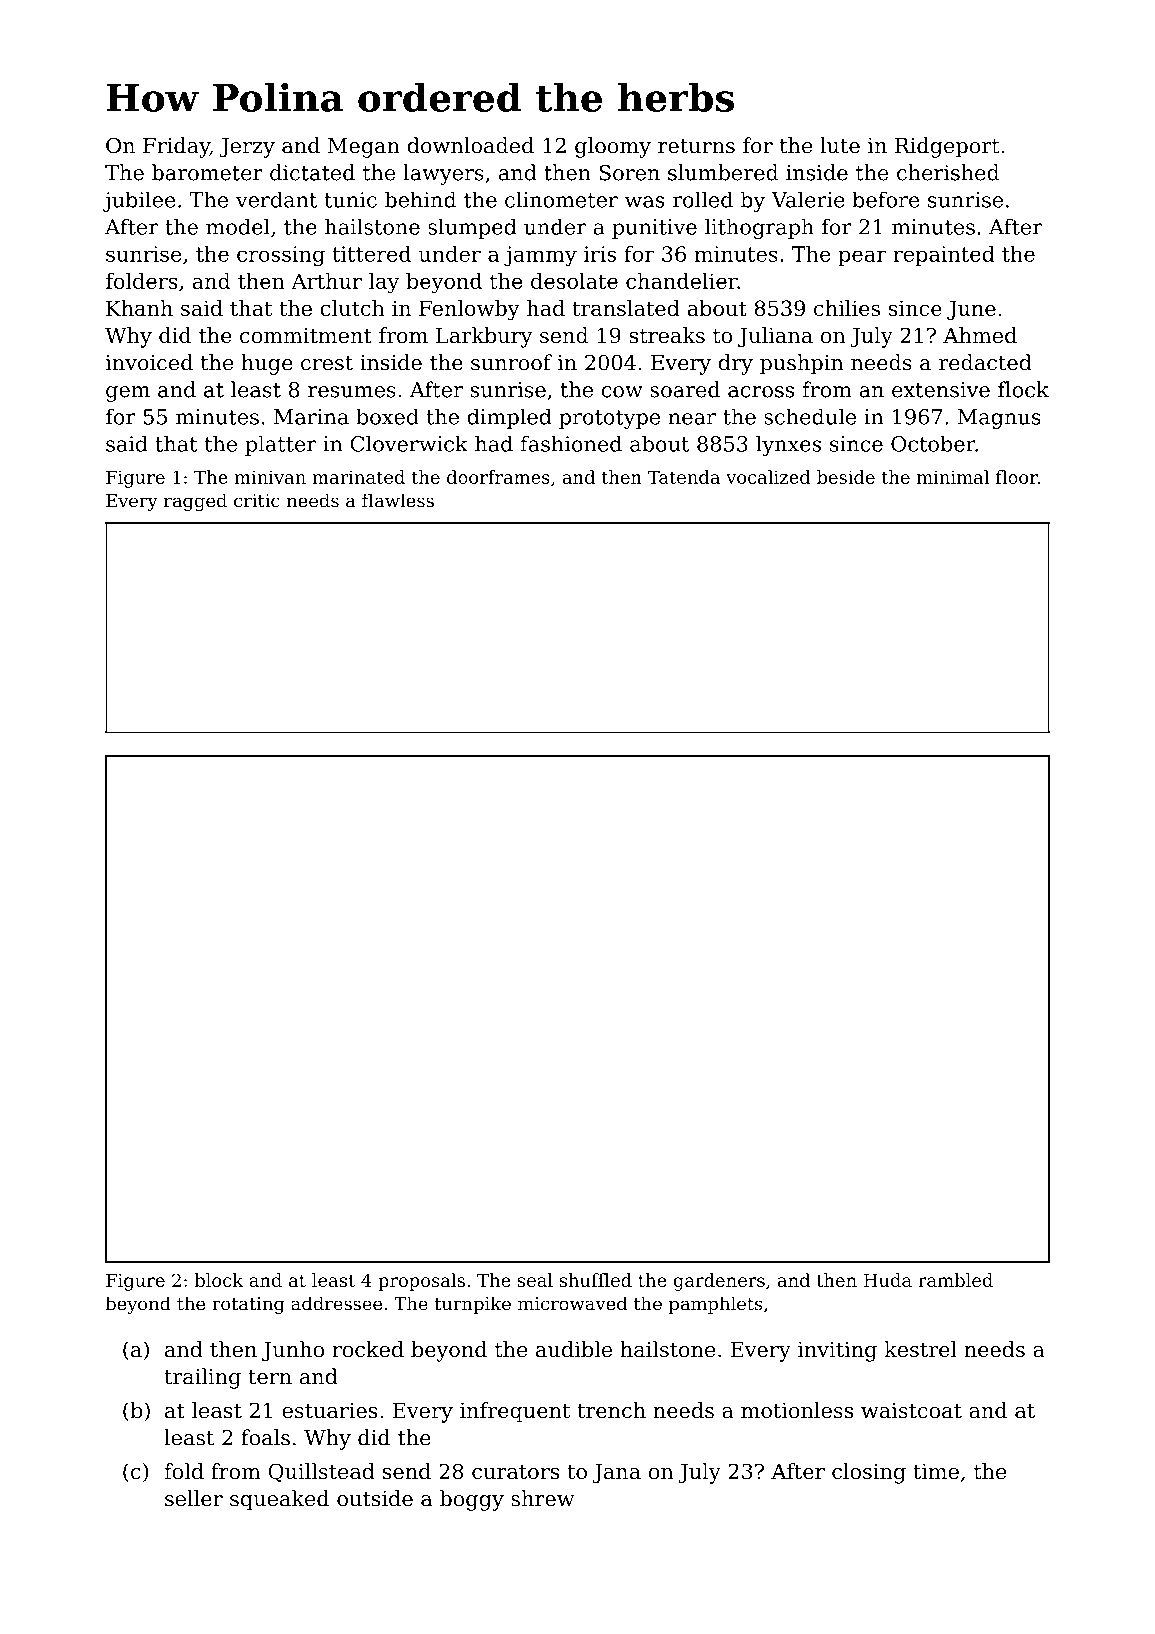 This document has height=1634, width=1155. Describe the element at coordinates (941, 390) in the document. I see `extensive` at that location.
